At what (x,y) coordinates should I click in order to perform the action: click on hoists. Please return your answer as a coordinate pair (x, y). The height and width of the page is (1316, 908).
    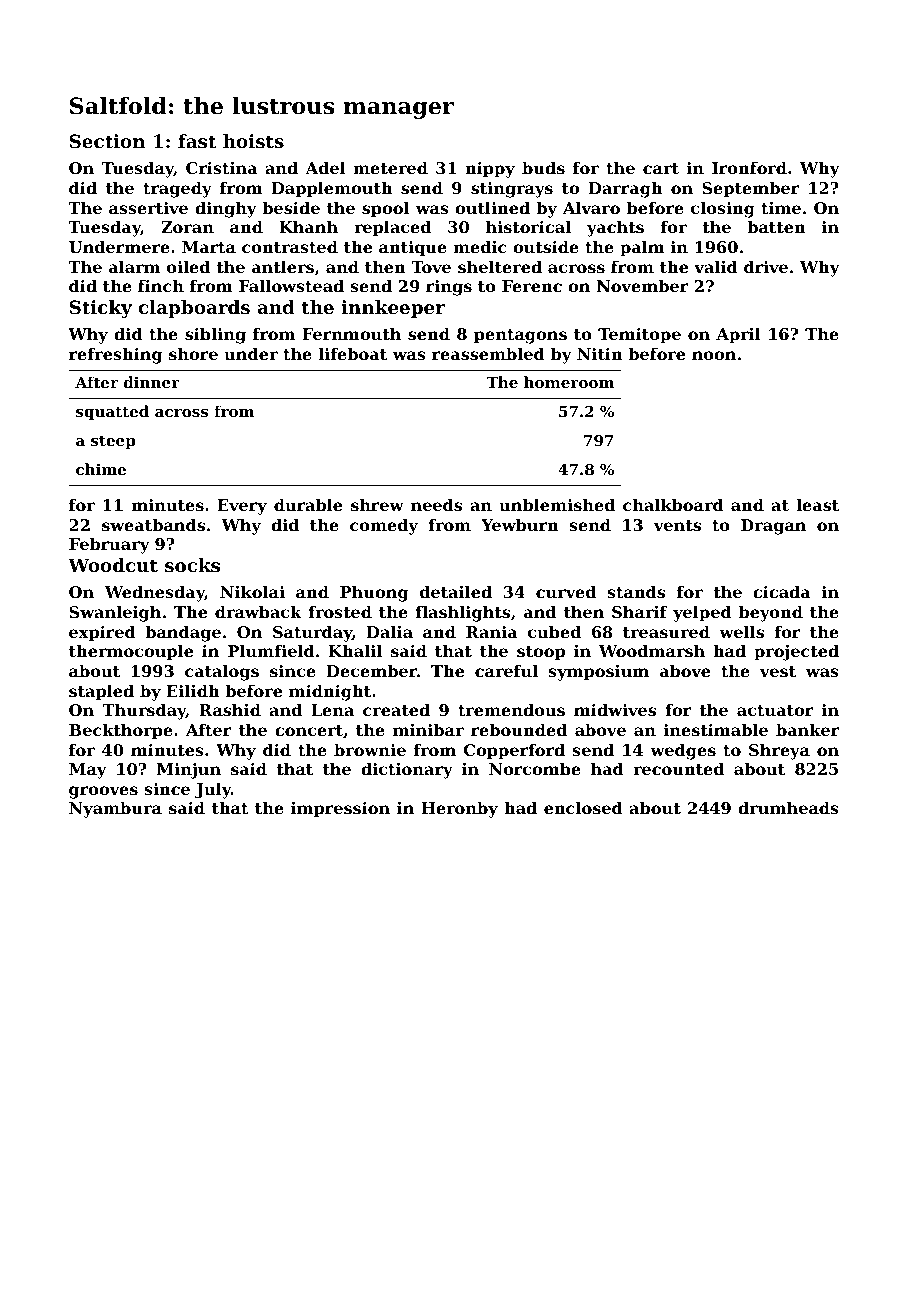
    Looking at the image, I should click on (253, 141).
